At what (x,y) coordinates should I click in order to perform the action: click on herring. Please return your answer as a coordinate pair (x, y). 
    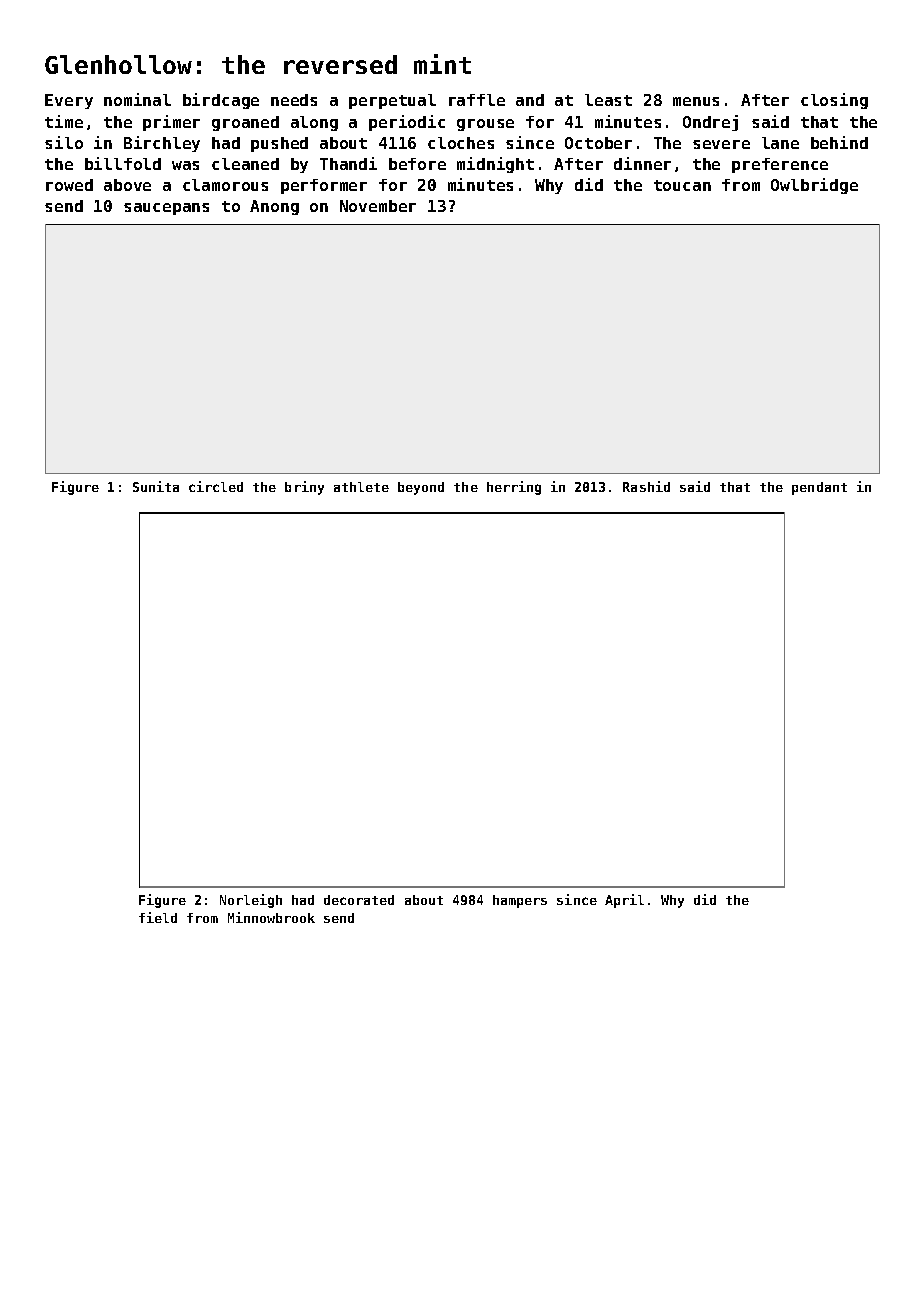
    Looking at the image, I should click on (514, 488).
